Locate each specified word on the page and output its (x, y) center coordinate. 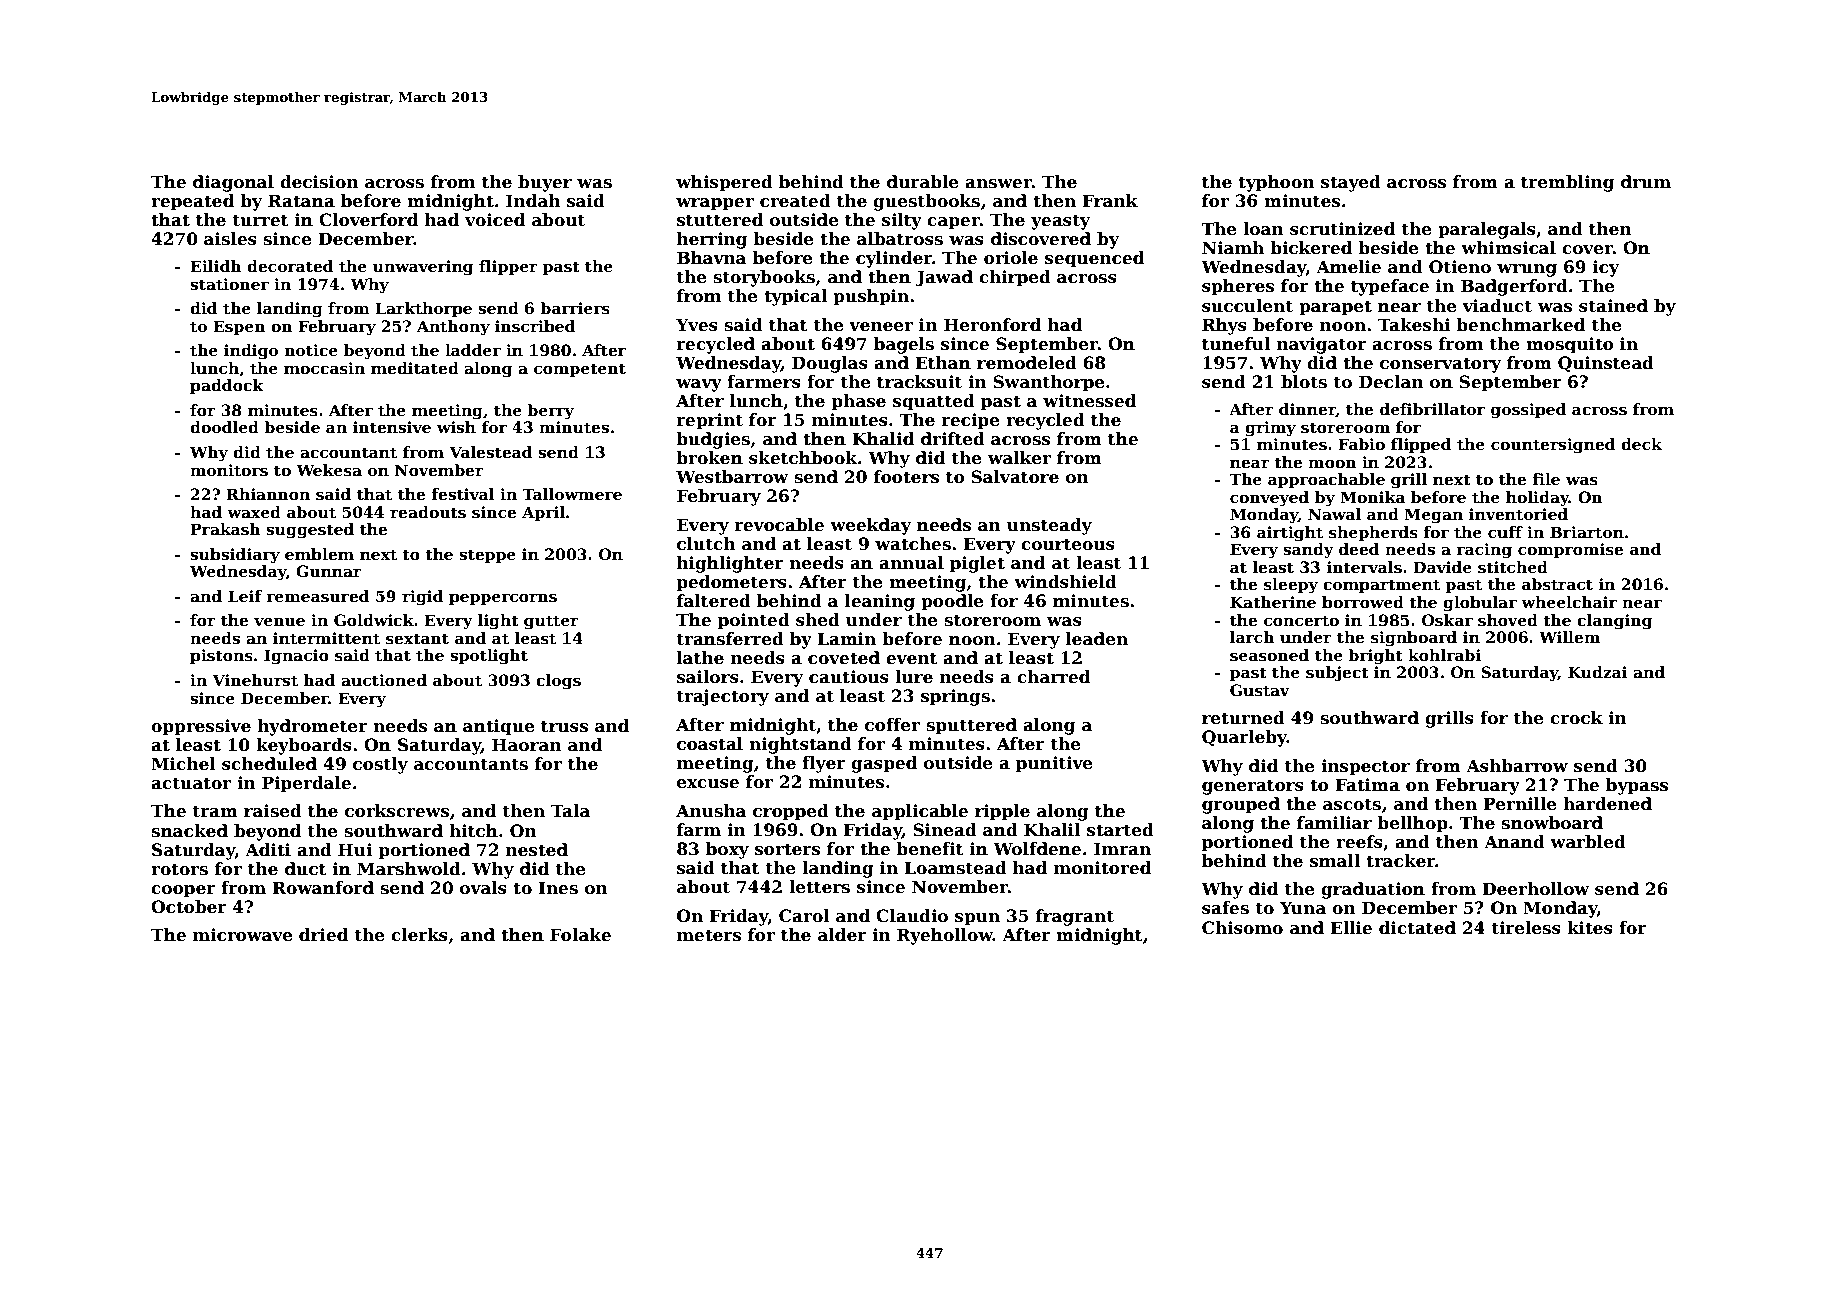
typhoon (1276, 183)
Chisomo (1242, 928)
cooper (183, 891)
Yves (697, 325)
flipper (508, 267)
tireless (1526, 928)
